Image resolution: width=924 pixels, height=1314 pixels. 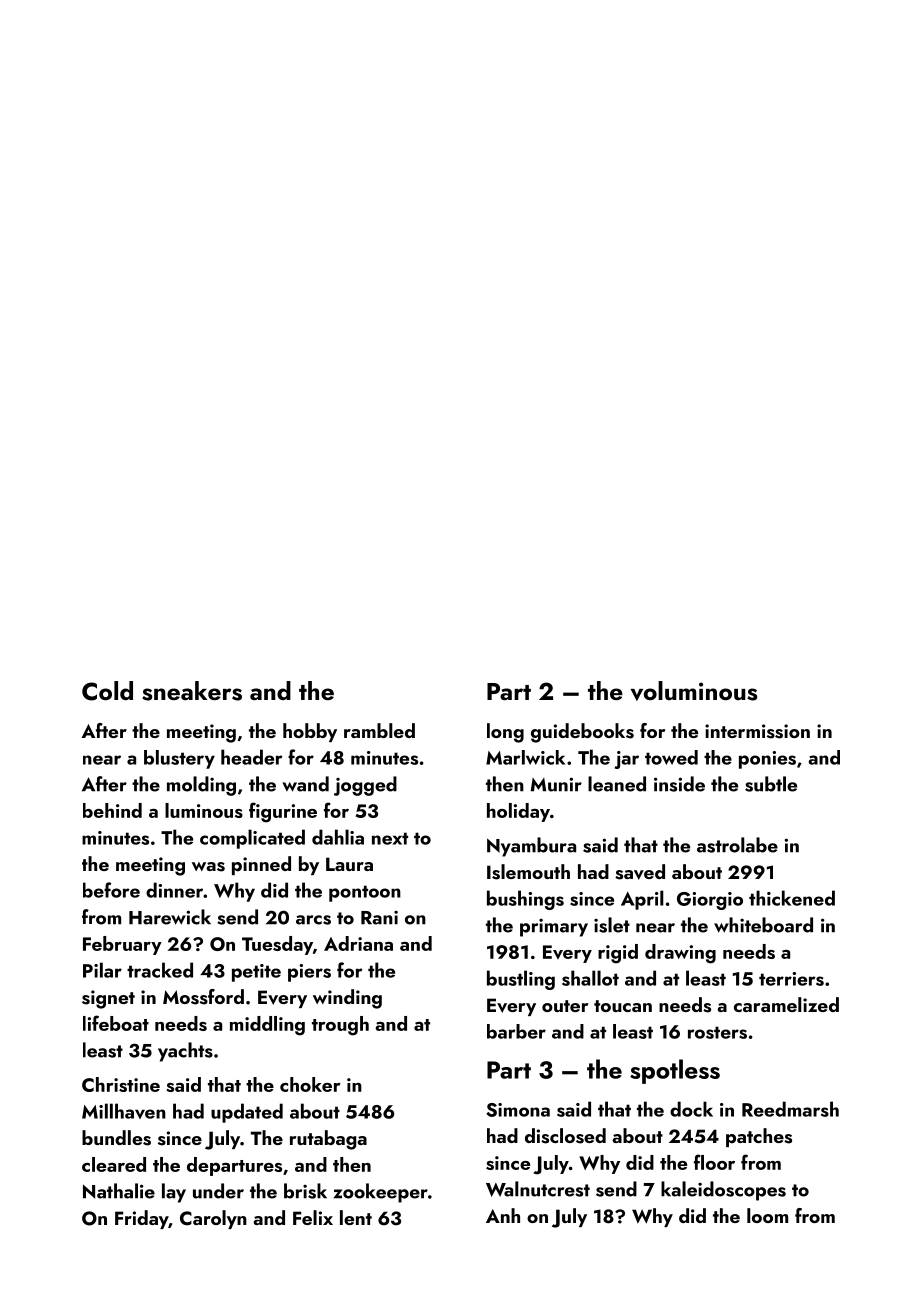 I want to click on Cold, so click(x=107, y=691).
